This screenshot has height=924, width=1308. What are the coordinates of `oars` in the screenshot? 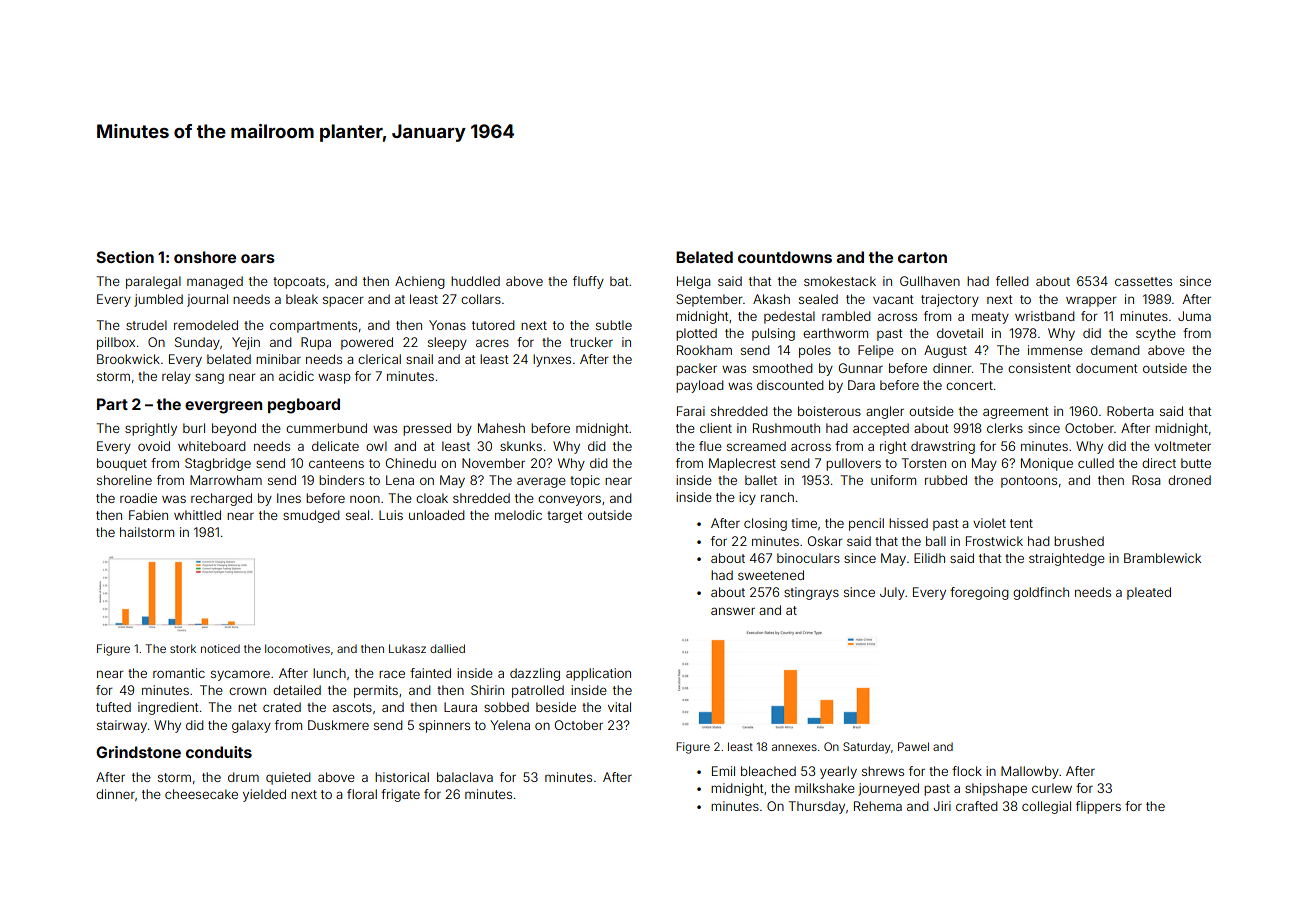 It's located at (258, 258).
